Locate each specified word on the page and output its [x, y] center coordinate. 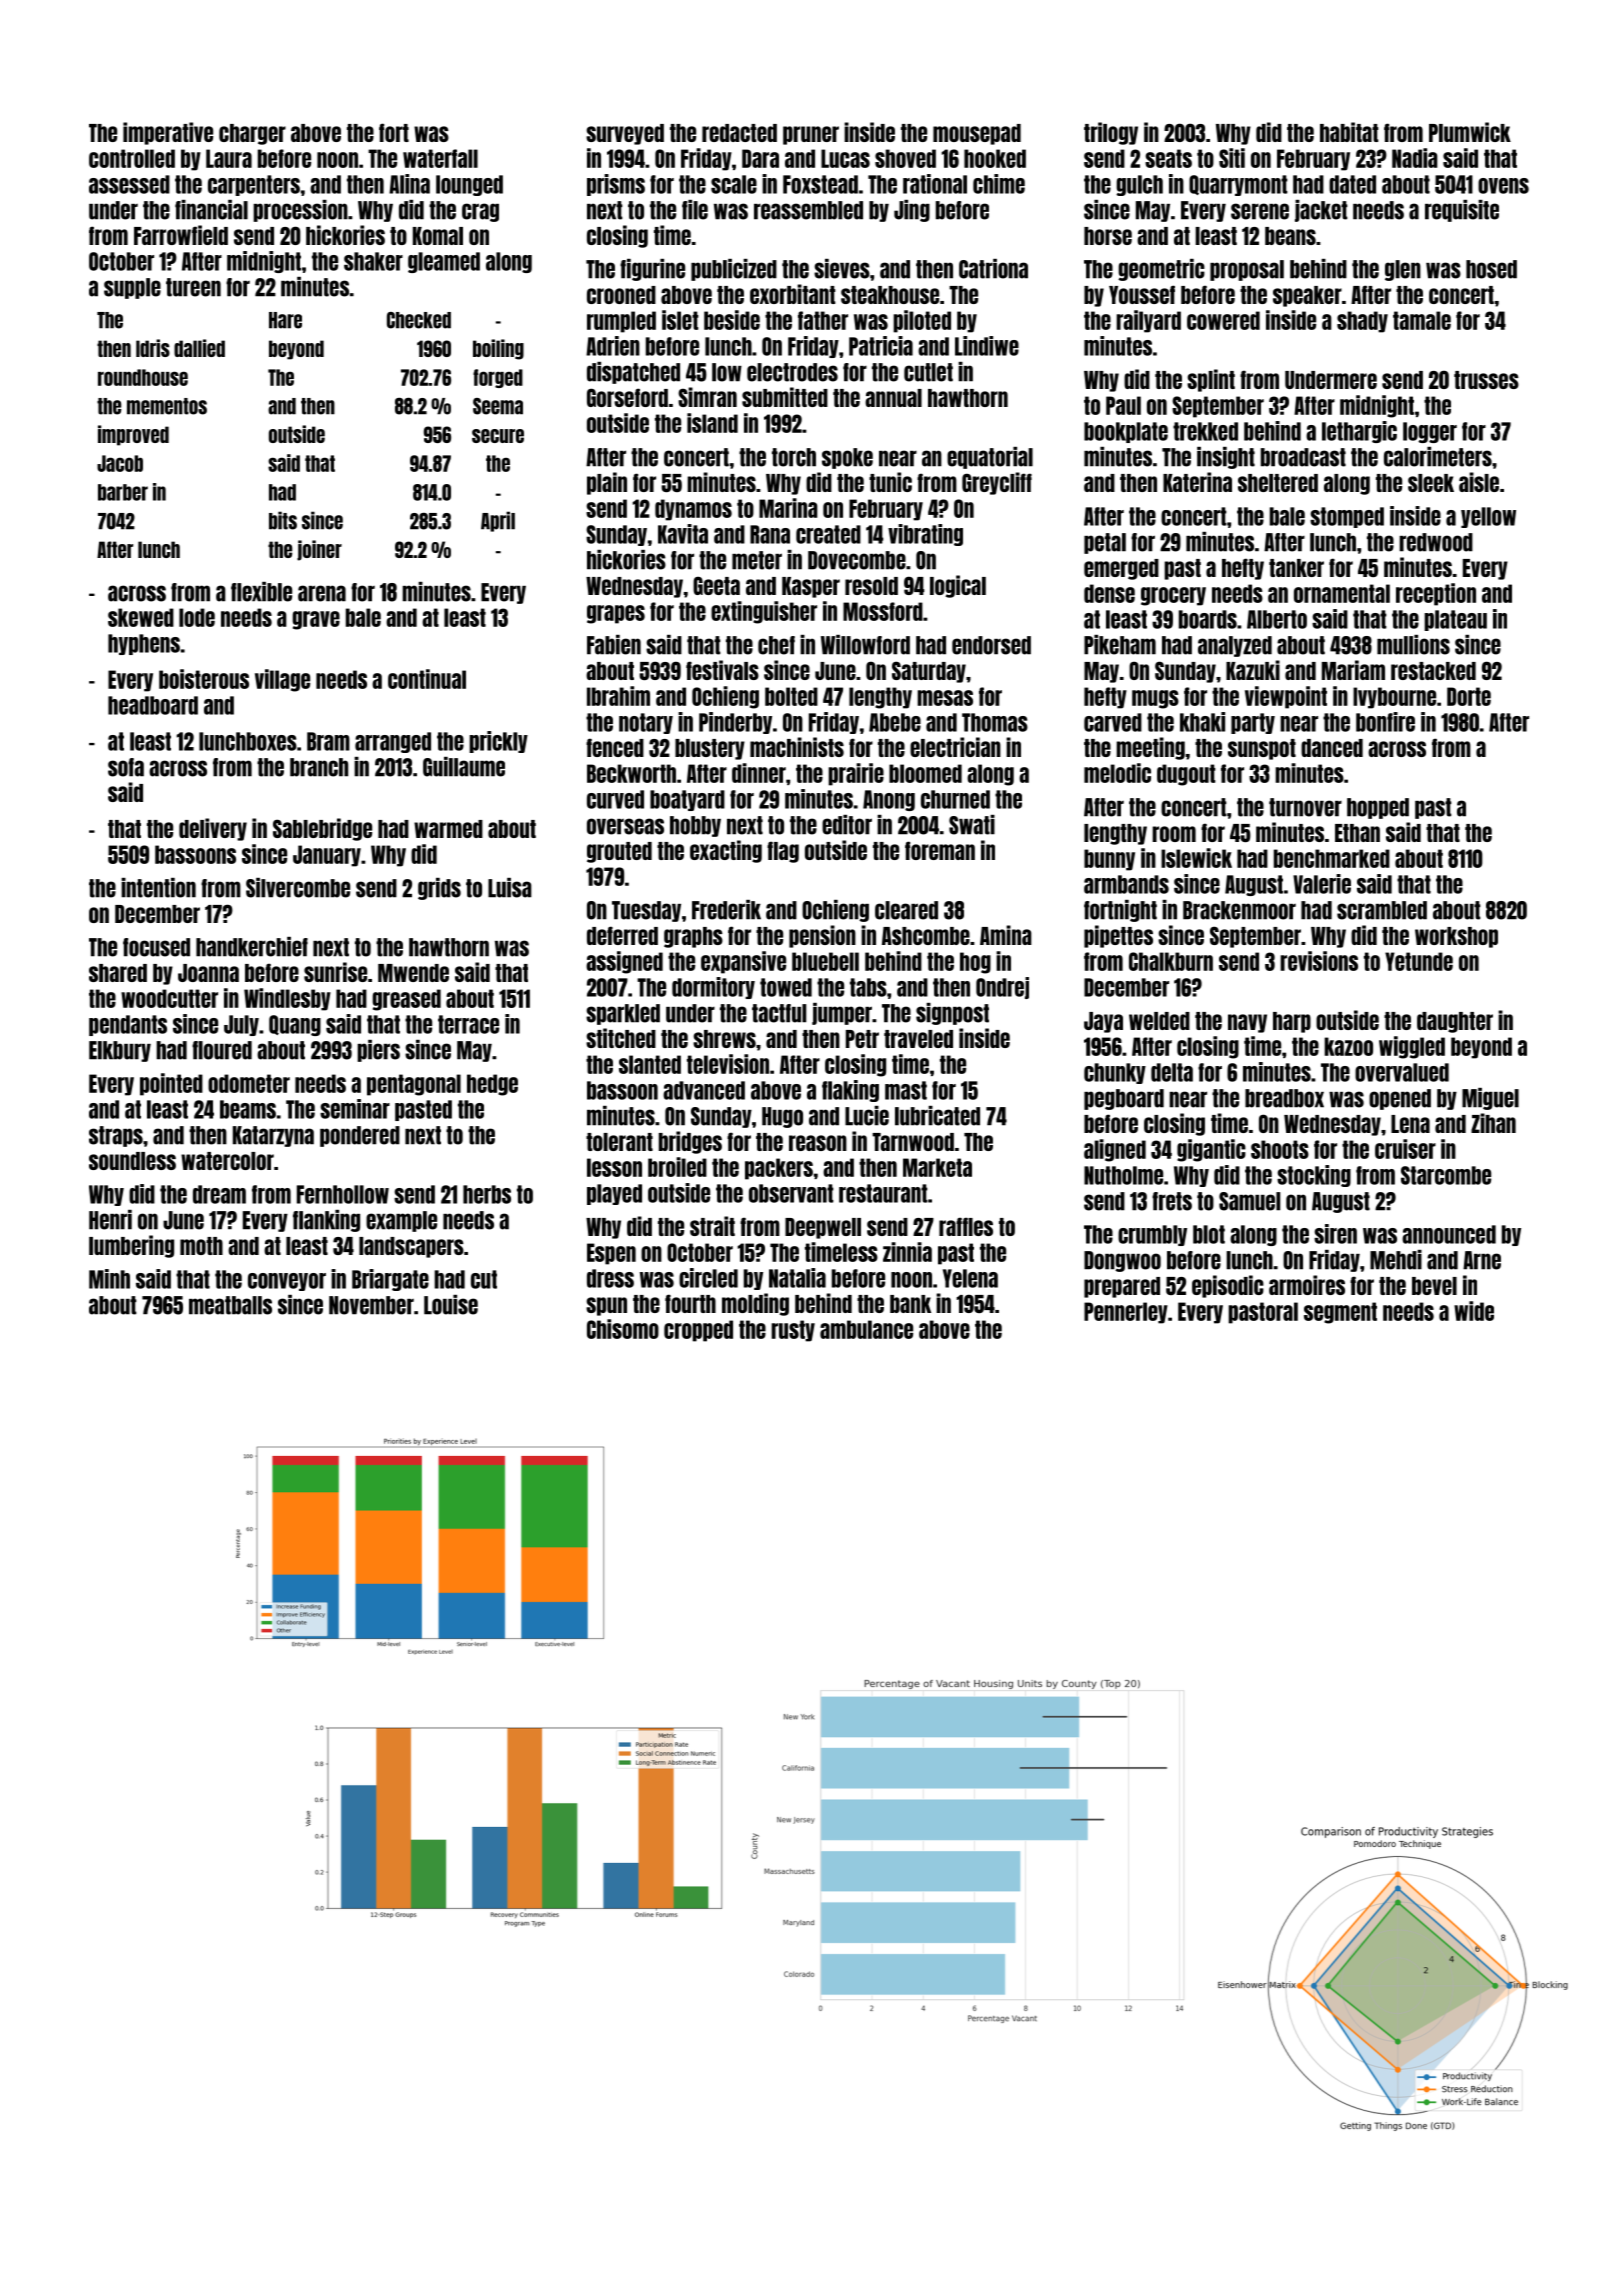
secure [498, 436]
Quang [295, 1025]
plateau [1455, 620]
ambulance [866, 1329]
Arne [1482, 1260]
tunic [890, 482]
